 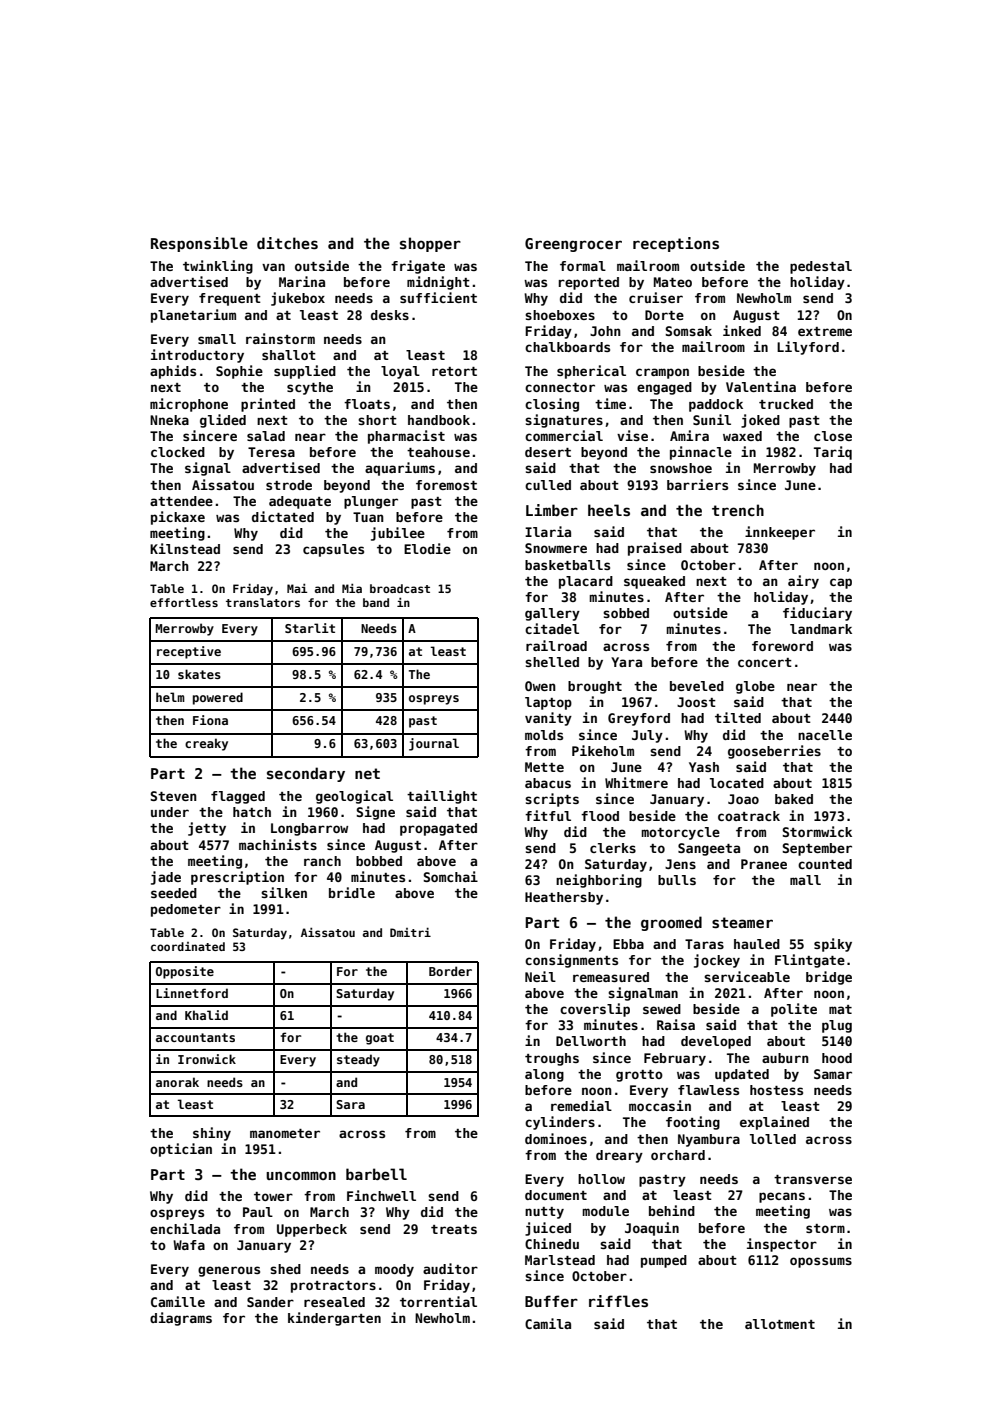 What do you see at coordinates (548, 783) in the image?
I see `abacus` at bounding box center [548, 783].
